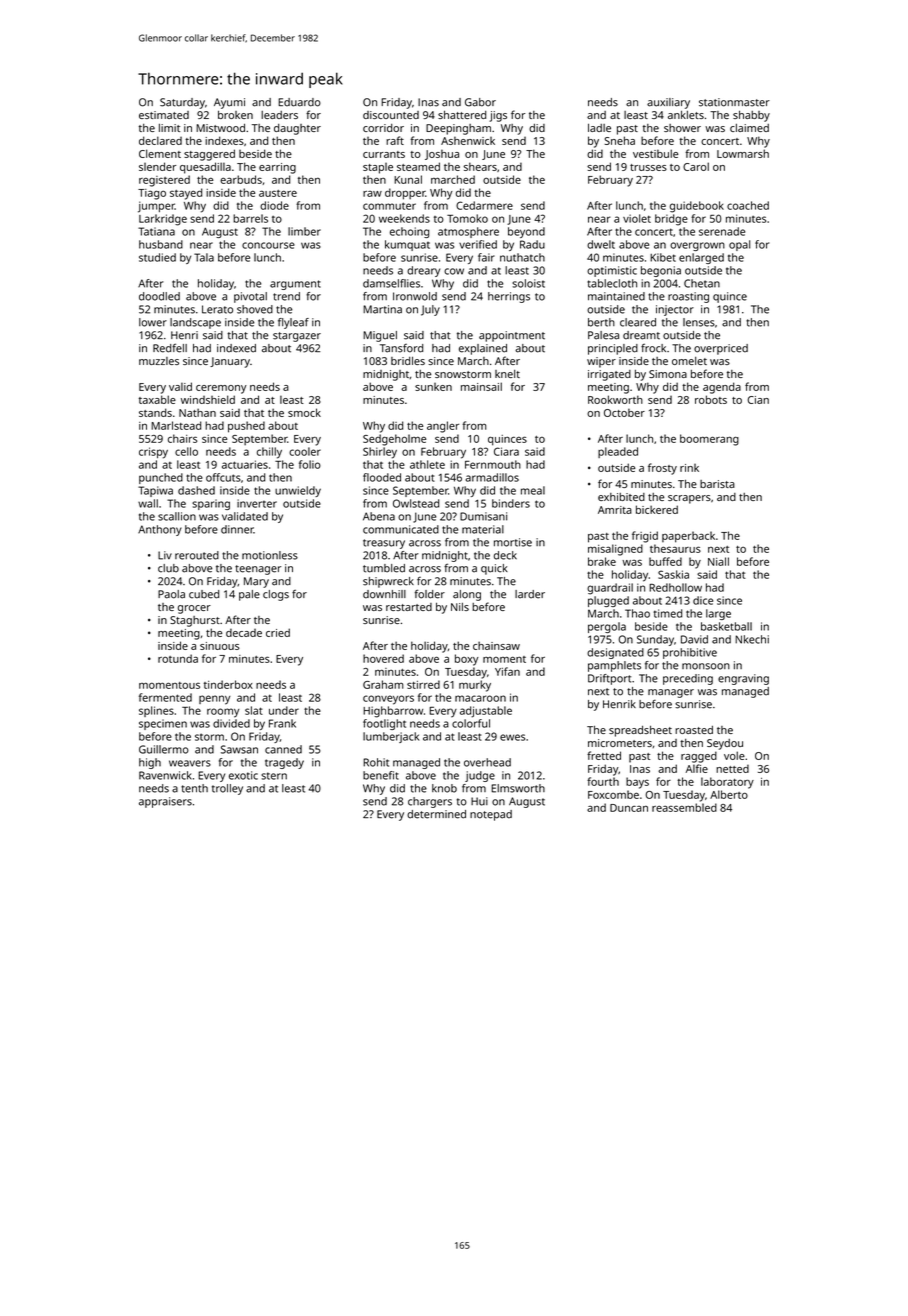  What do you see at coordinates (284, 710) in the screenshot?
I see `under` at bounding box center [284, 710].
